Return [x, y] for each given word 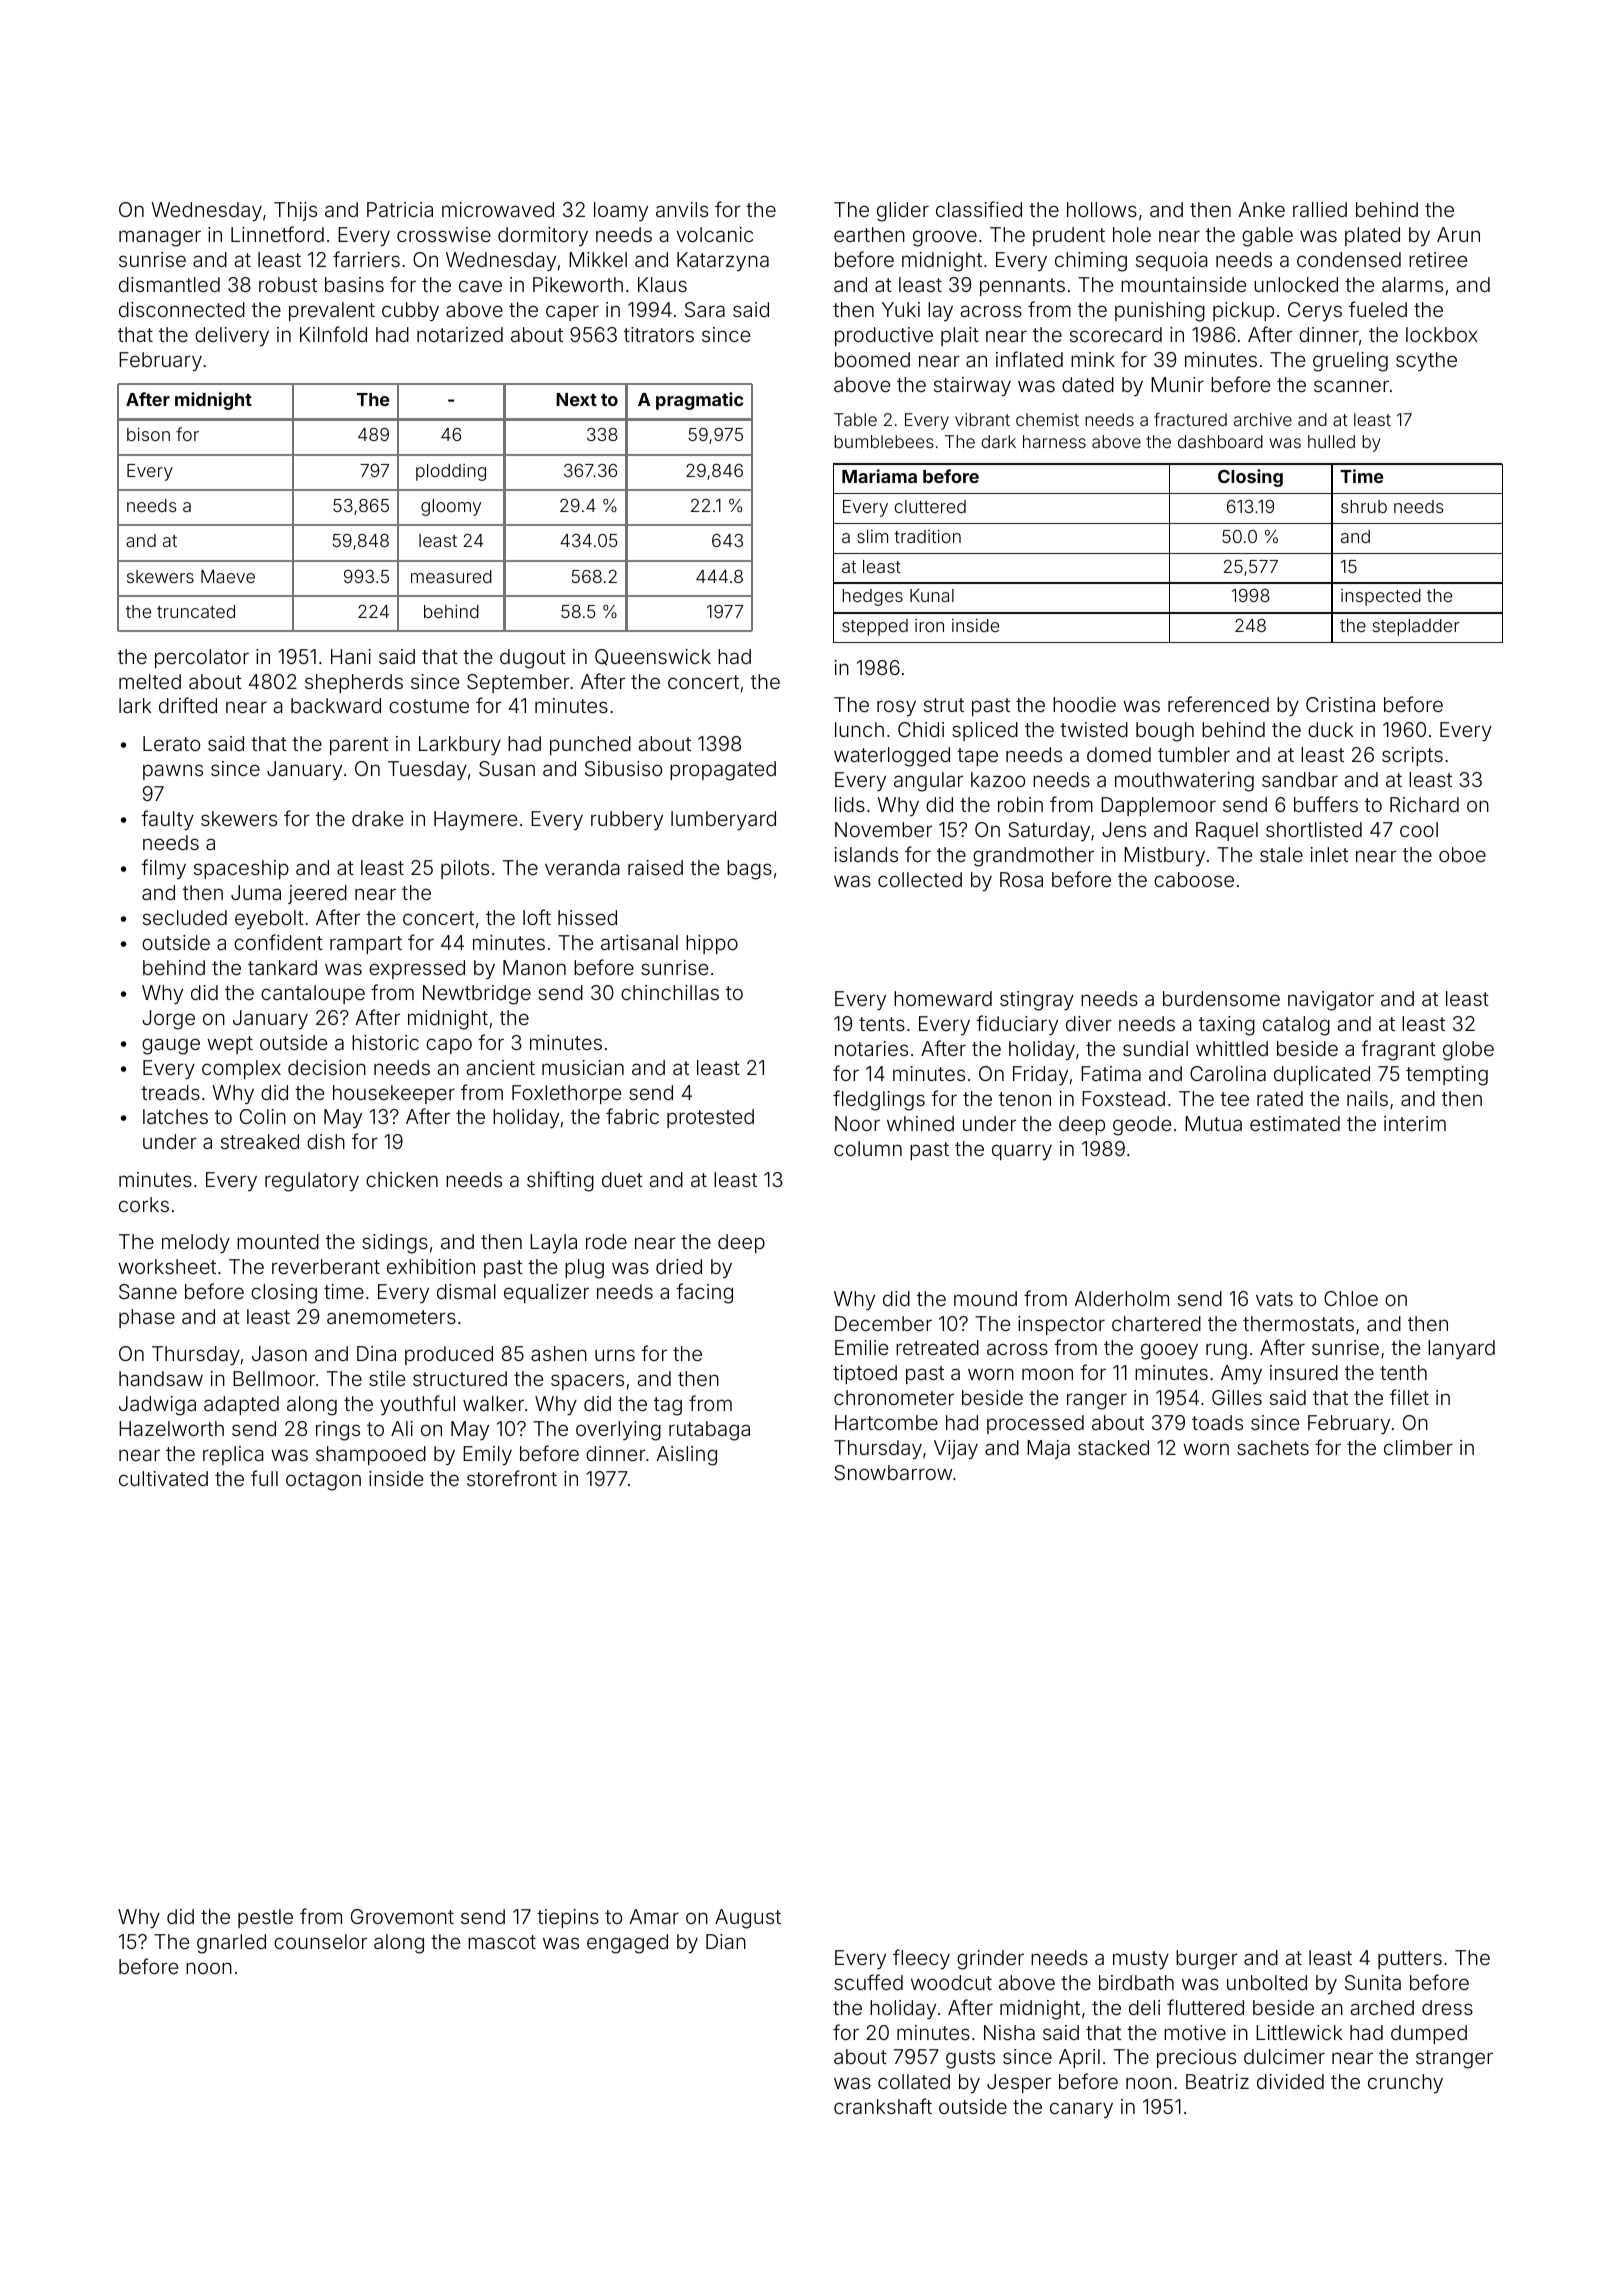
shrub [1364, 506]
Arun [1458, 234]
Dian [726, 1941]
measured [451, 576]
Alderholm [1122, 1298]
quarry [1022, 1152]
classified [979, 209]
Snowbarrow [893, 1472]
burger [1207, 1960]
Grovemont [402, 1916]
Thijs [295, 211]
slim [872, 536]
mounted [278, 1241]
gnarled [231, 1944]
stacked [1113, 1447]
